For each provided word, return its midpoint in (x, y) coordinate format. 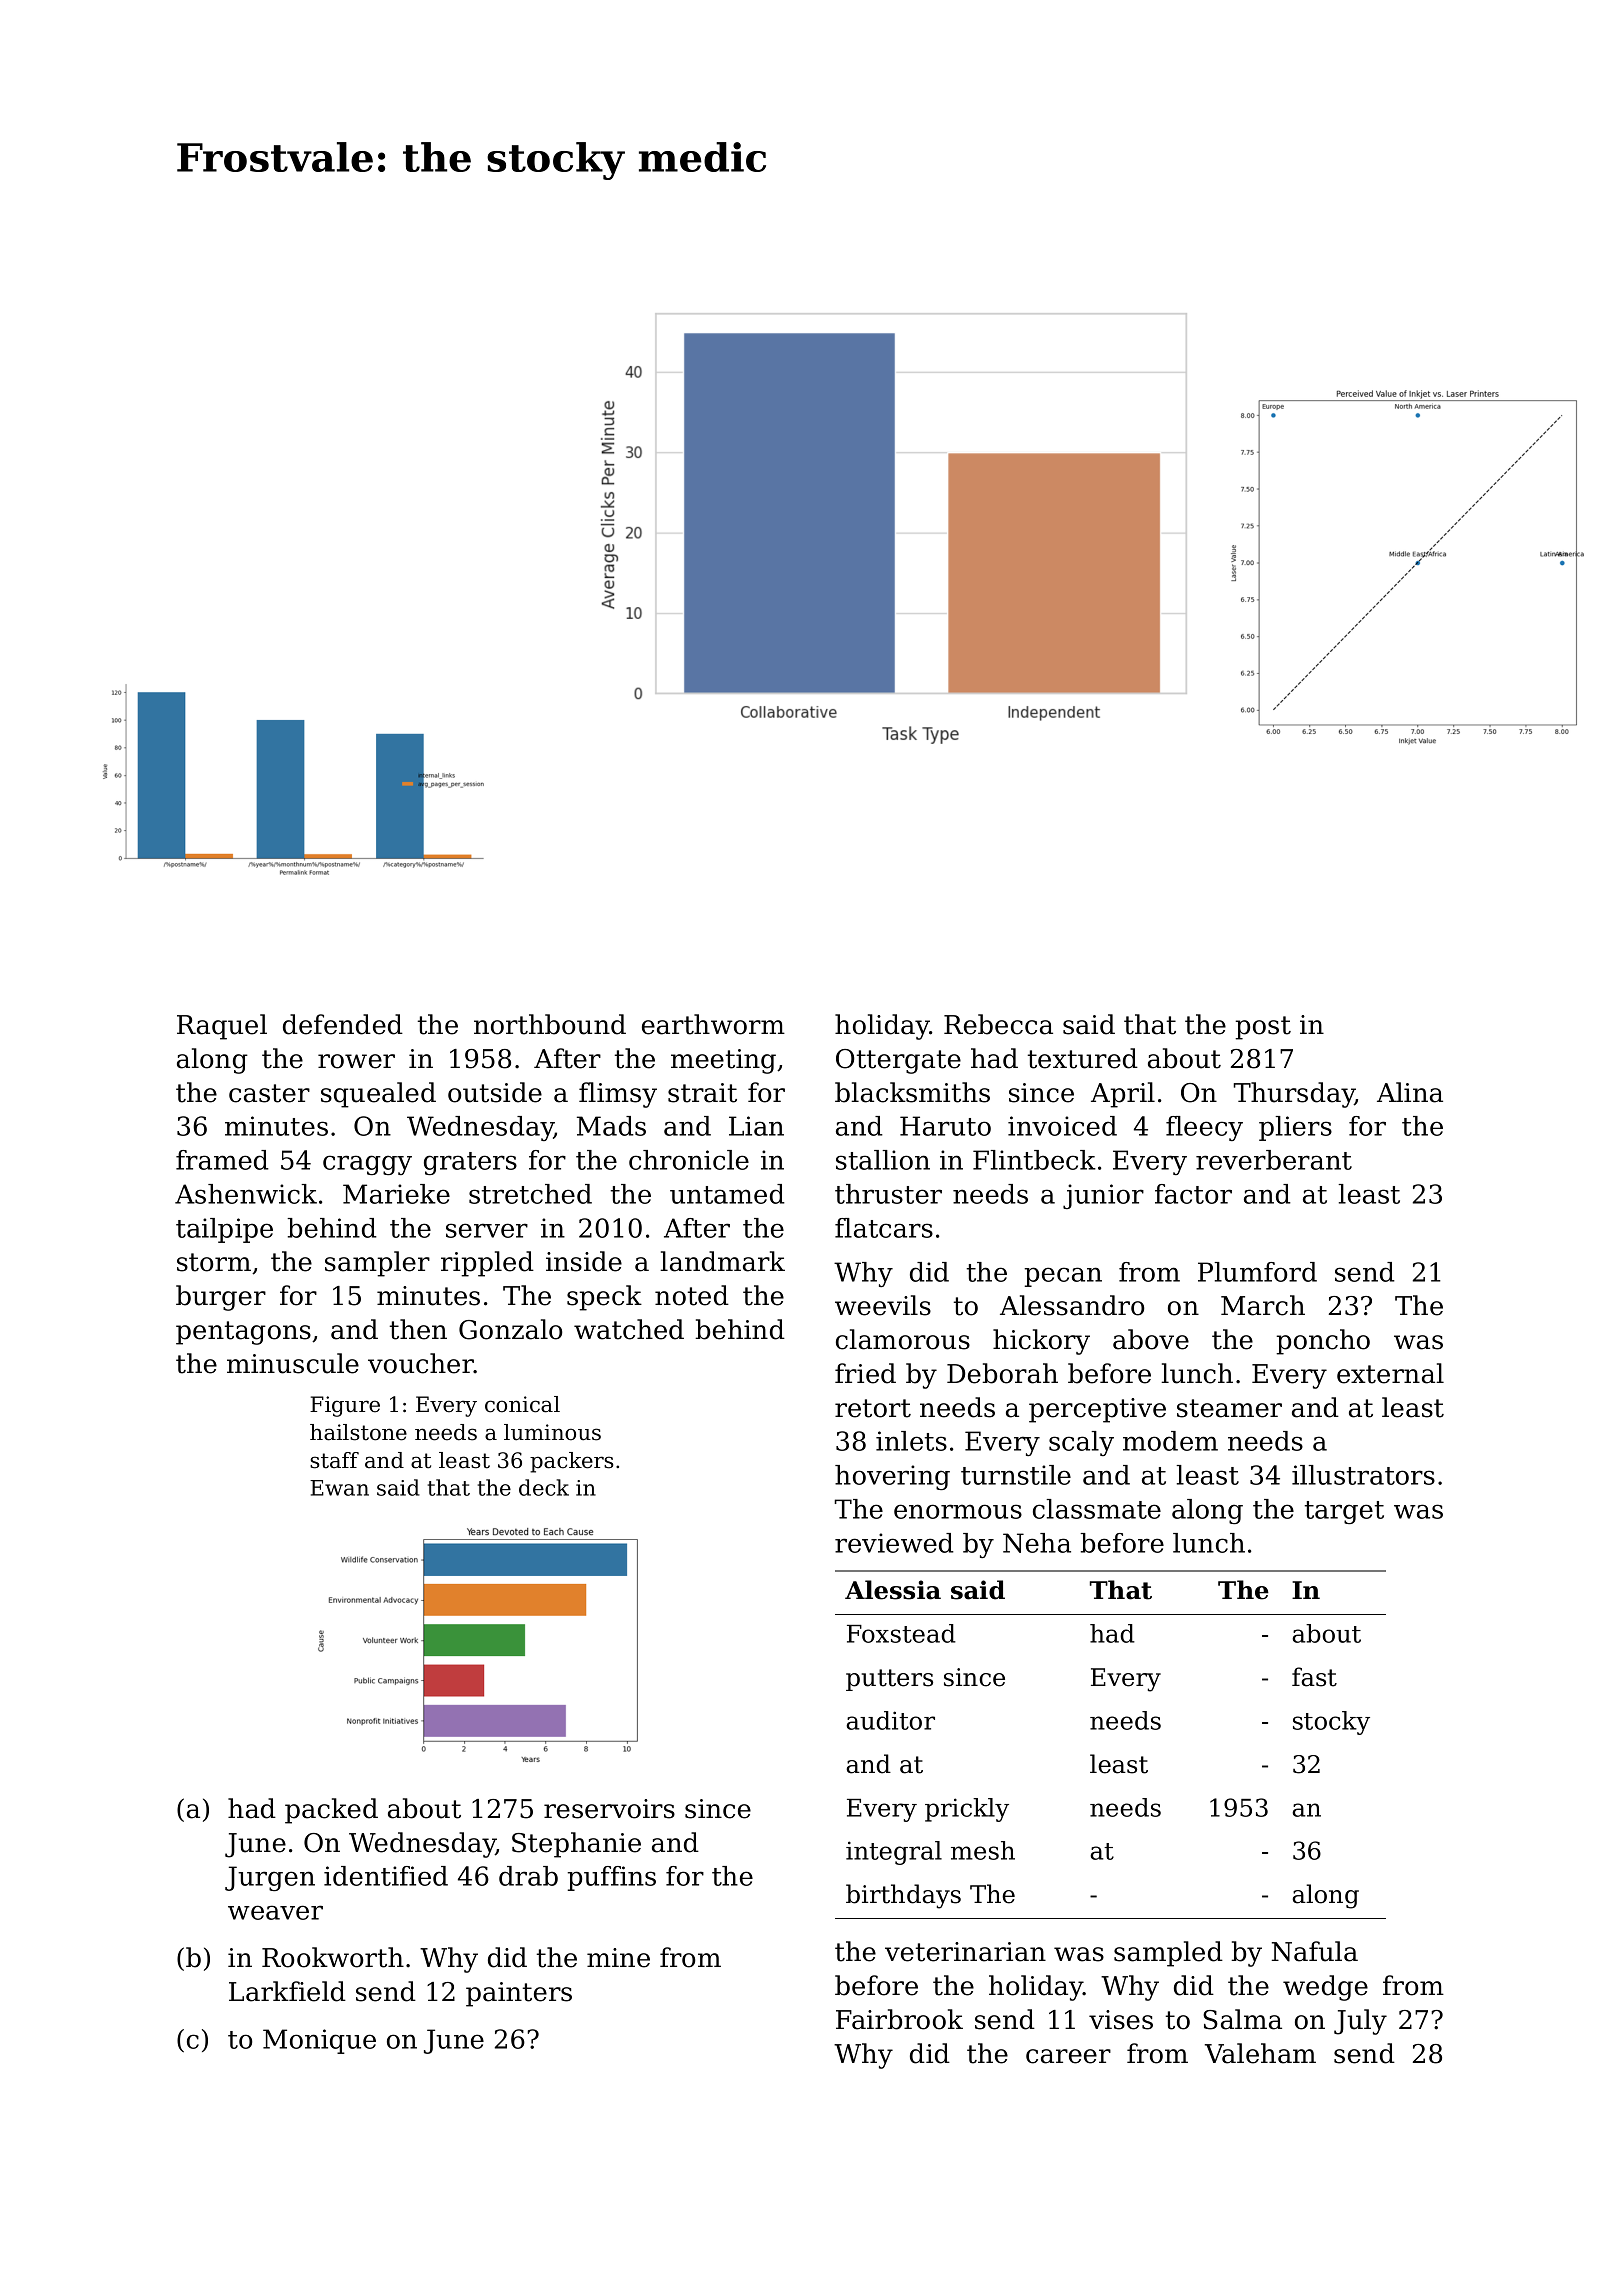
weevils (883, 1305)
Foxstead (901, 1633)
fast (1314, 1677)
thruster (888, 1194)
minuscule (293, 1363)
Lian (756, 1126)
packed (331, 1811)
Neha (1037, 1543)
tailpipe (224, 1230)
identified (386, 1876)
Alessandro (1072, 1305)
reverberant (1274, 1160)
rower (356, 1061)
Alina (1410, 1092)
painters (519, 1994)
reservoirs (609, 1809)
